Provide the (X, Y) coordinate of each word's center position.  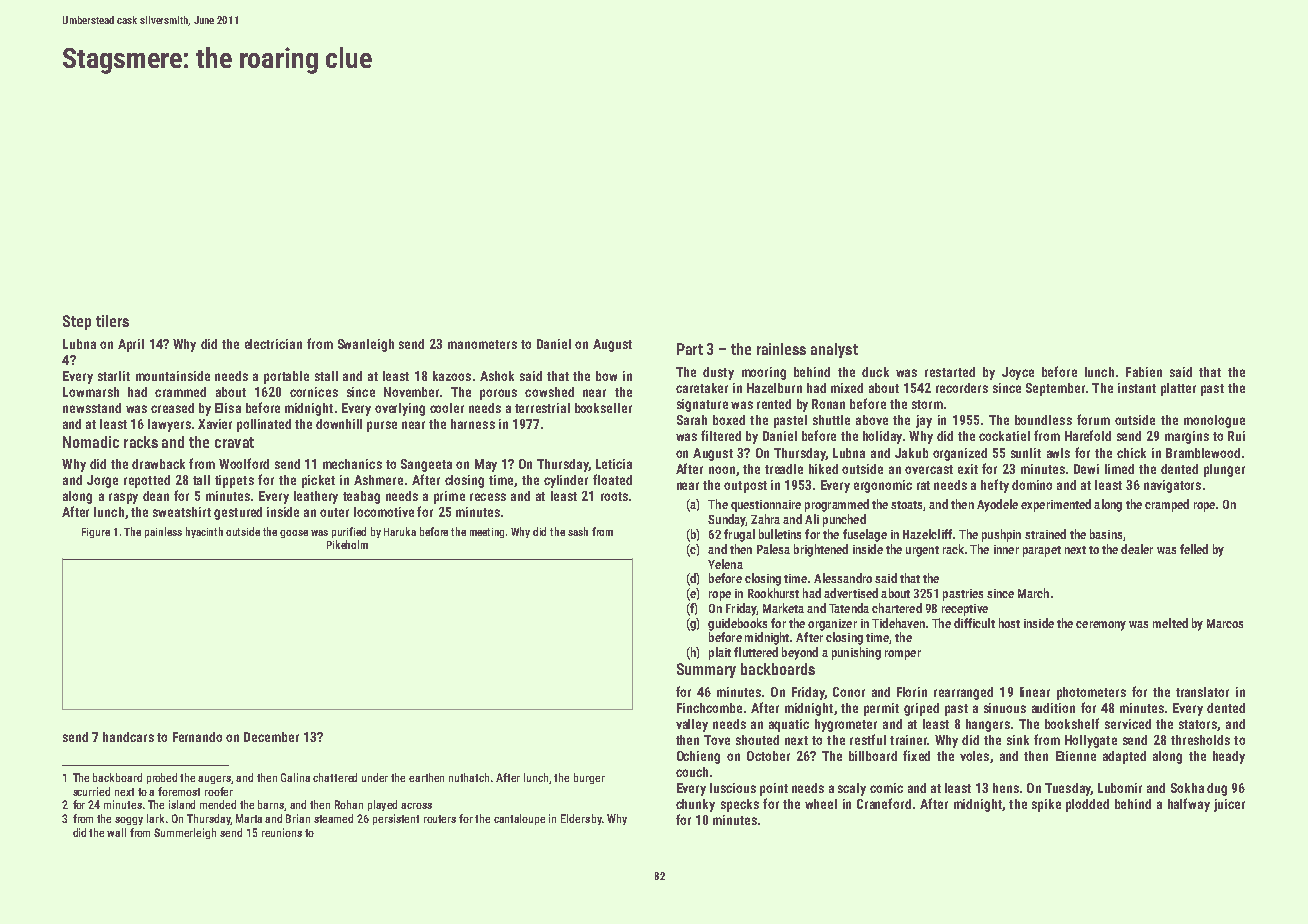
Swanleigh (366, 345)
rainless (781, 349)
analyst (834, 350)
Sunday (727, 520)
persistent (396, 819)
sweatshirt (182, 512)
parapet (1042, 551)
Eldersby (581, 819)
